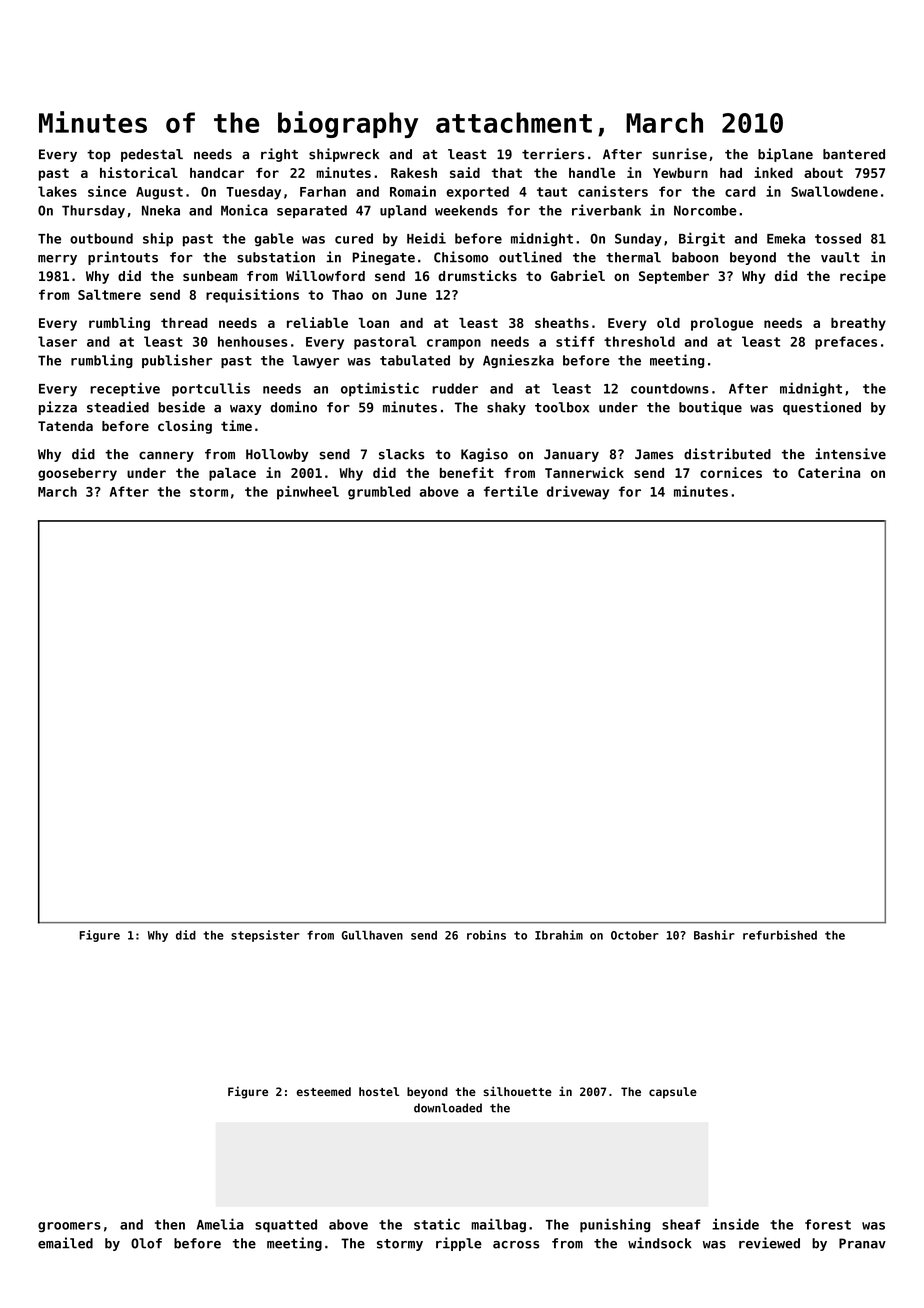  I want to click on Gullhaven, so click(372, 935).
